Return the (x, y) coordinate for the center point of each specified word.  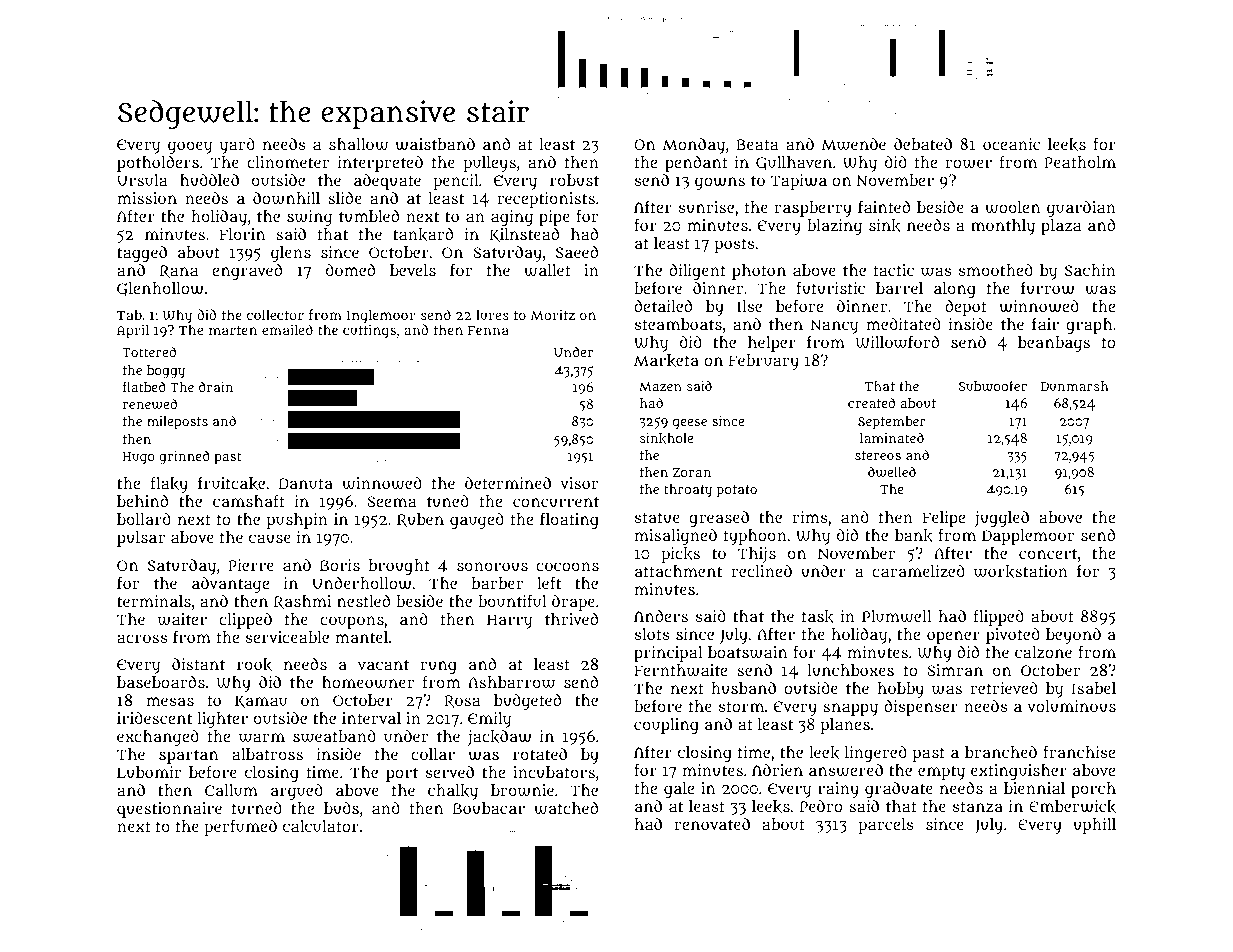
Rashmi (302, 602)
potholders (158, 164)
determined (508, 483)
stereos (878, 455)
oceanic (1011, 144)
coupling (666, 726)
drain (216, 387)
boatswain (747, 652)
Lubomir (149, 772)
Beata (757, 144)
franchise (1079, 751)
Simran (955, 670)
